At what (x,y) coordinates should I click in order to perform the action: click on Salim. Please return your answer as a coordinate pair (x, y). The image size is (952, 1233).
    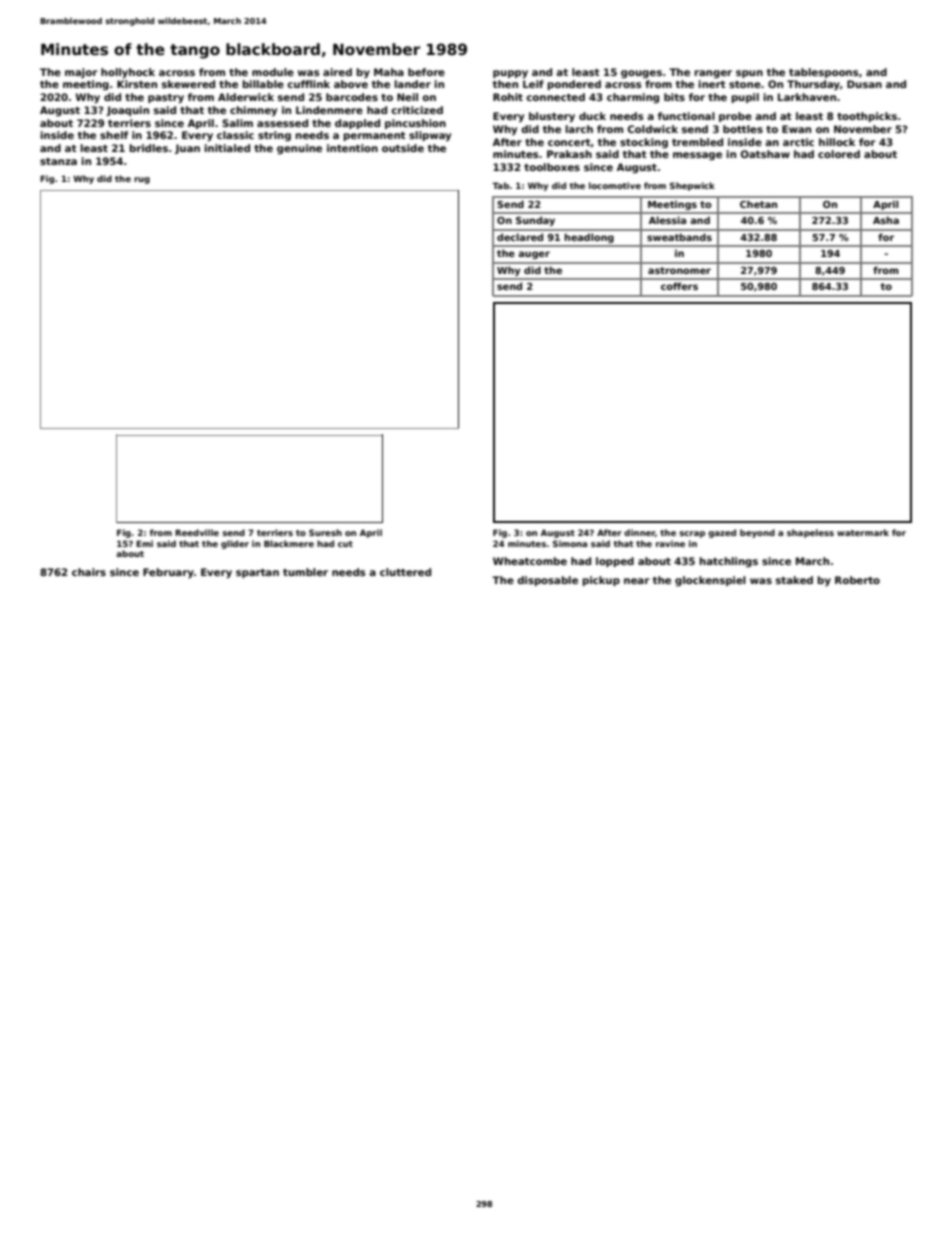
    Looking at the image, I should click on (237, 123).
